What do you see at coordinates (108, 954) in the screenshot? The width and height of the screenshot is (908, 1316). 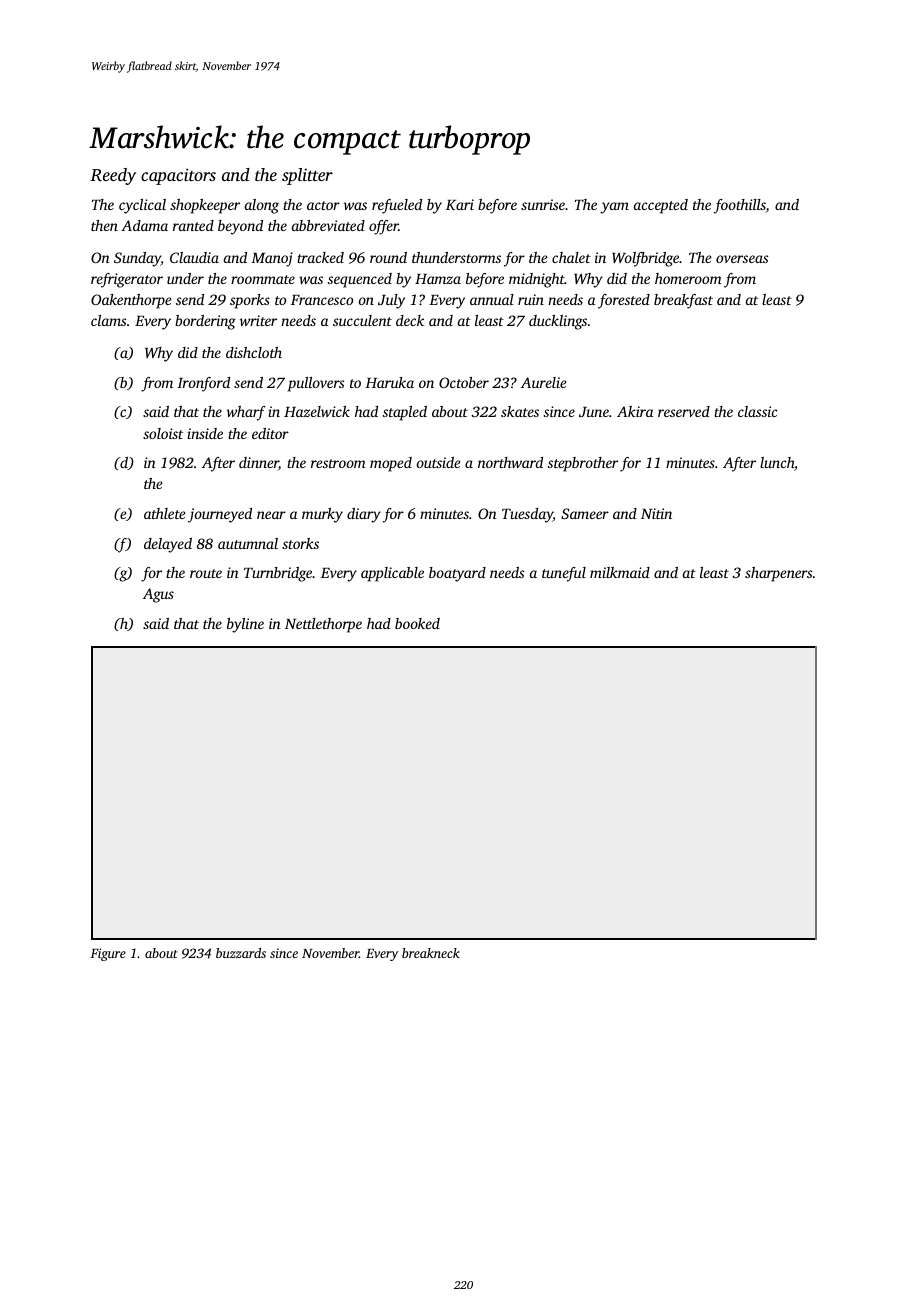 I see `Figure` at bounding box center [108, 954].
